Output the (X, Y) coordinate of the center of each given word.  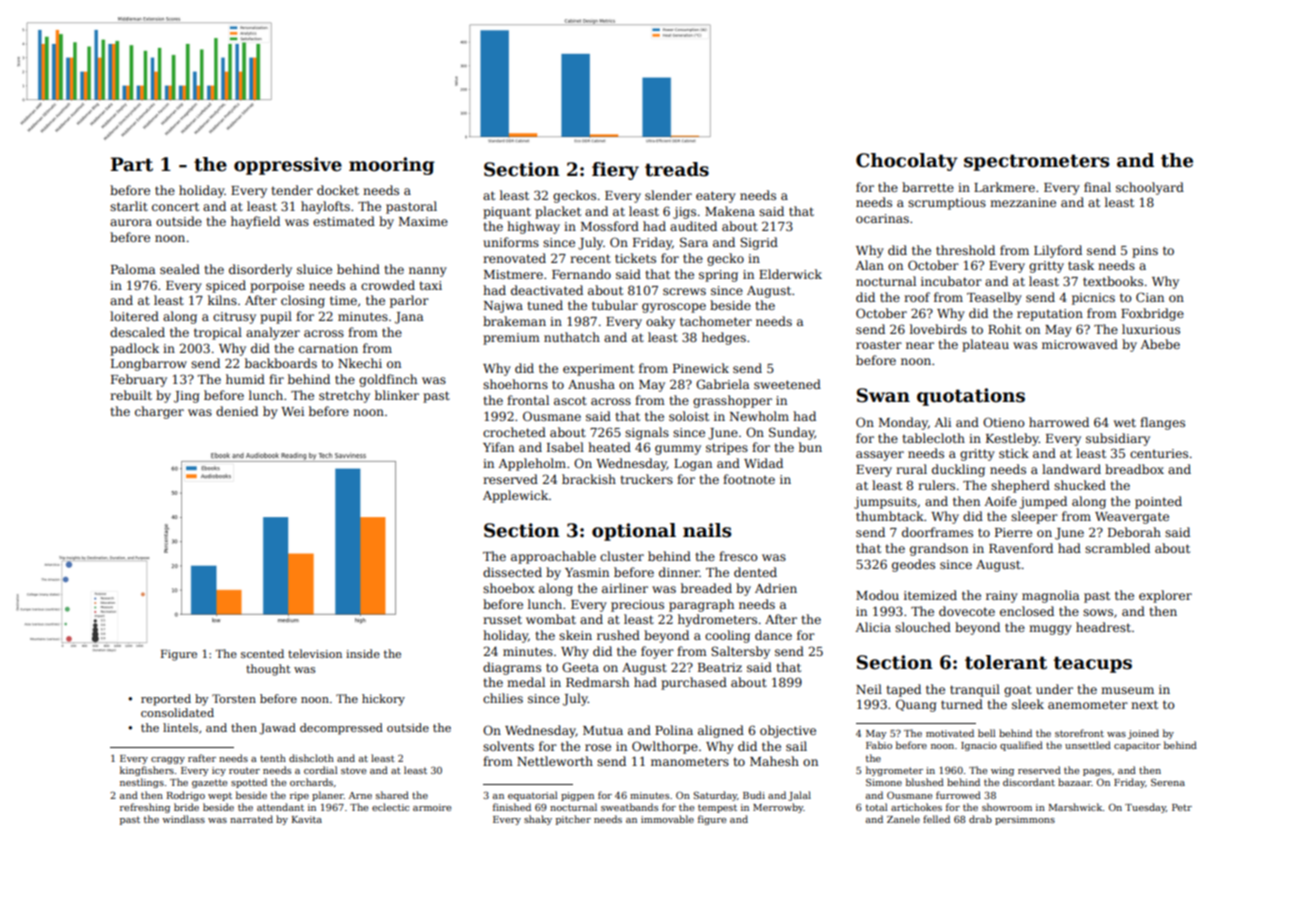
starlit (129, 206)
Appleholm (532, 464)
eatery (716, 197)
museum (1127, 690)
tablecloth (933, 438)
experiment (598, 370)
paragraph (701, 605)
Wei (292, 411)
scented (262, 653)
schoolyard (1150, 188)
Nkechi (360, 363)
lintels (180, 727)
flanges (1162, 423)
